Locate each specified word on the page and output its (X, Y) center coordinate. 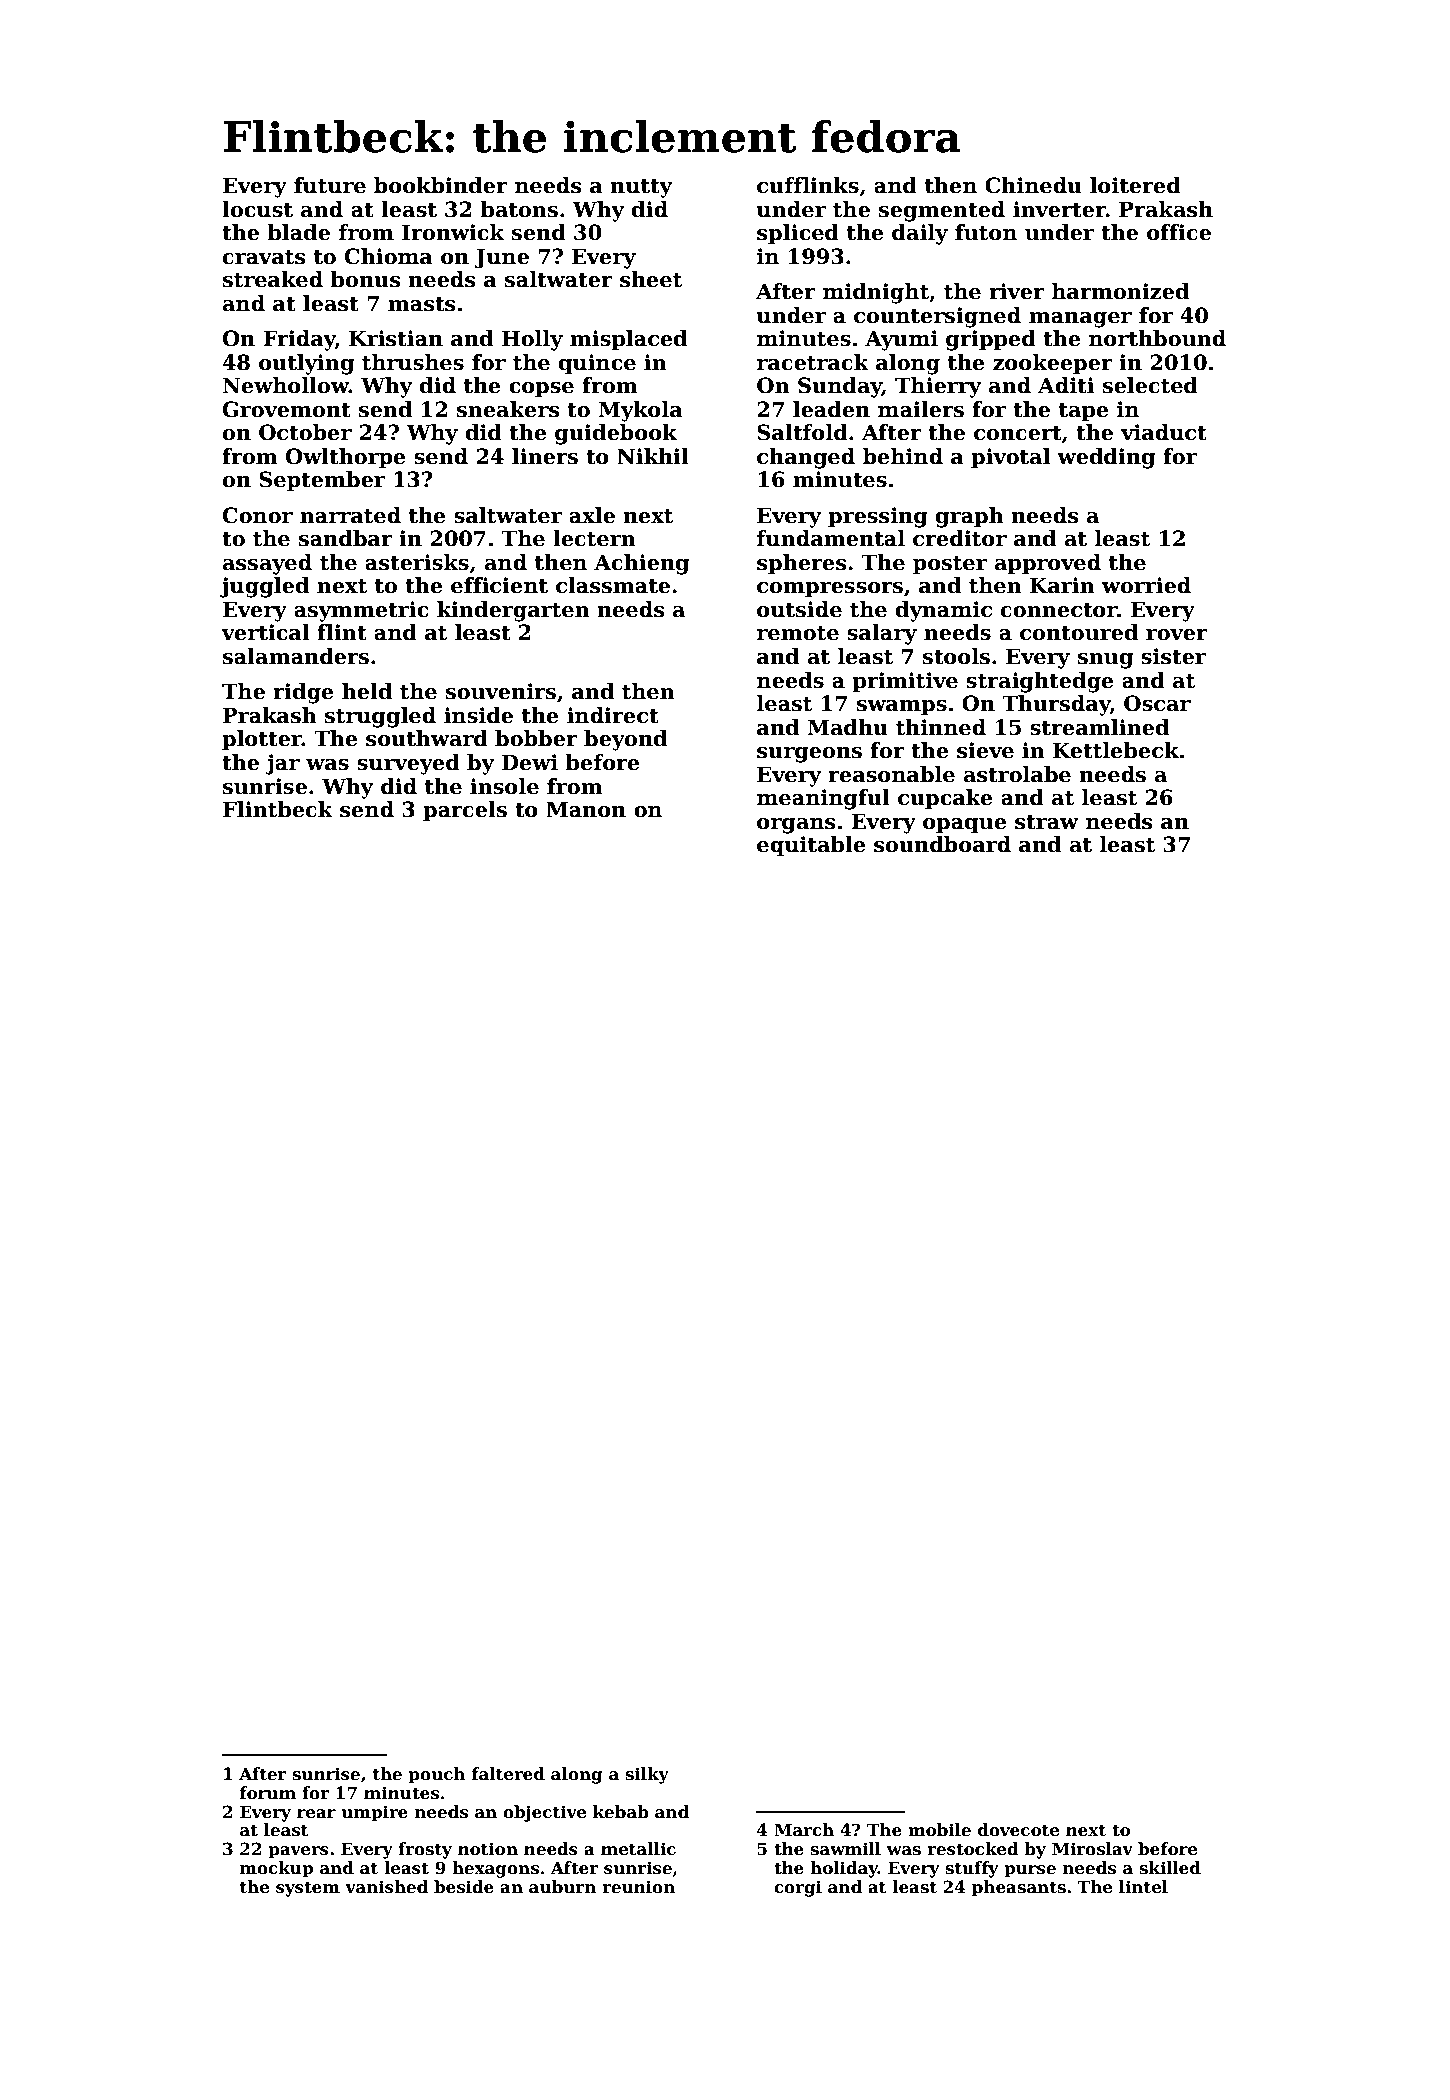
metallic (638, 1849)
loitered (1135, 185)
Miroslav (1092, 1849)
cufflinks (808, 185)
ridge (303, 693)
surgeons (809, 755)
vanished (386, 1887)
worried (1146, 585)
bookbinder (441, 185)
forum (268, 1793)
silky (647, 1775)
